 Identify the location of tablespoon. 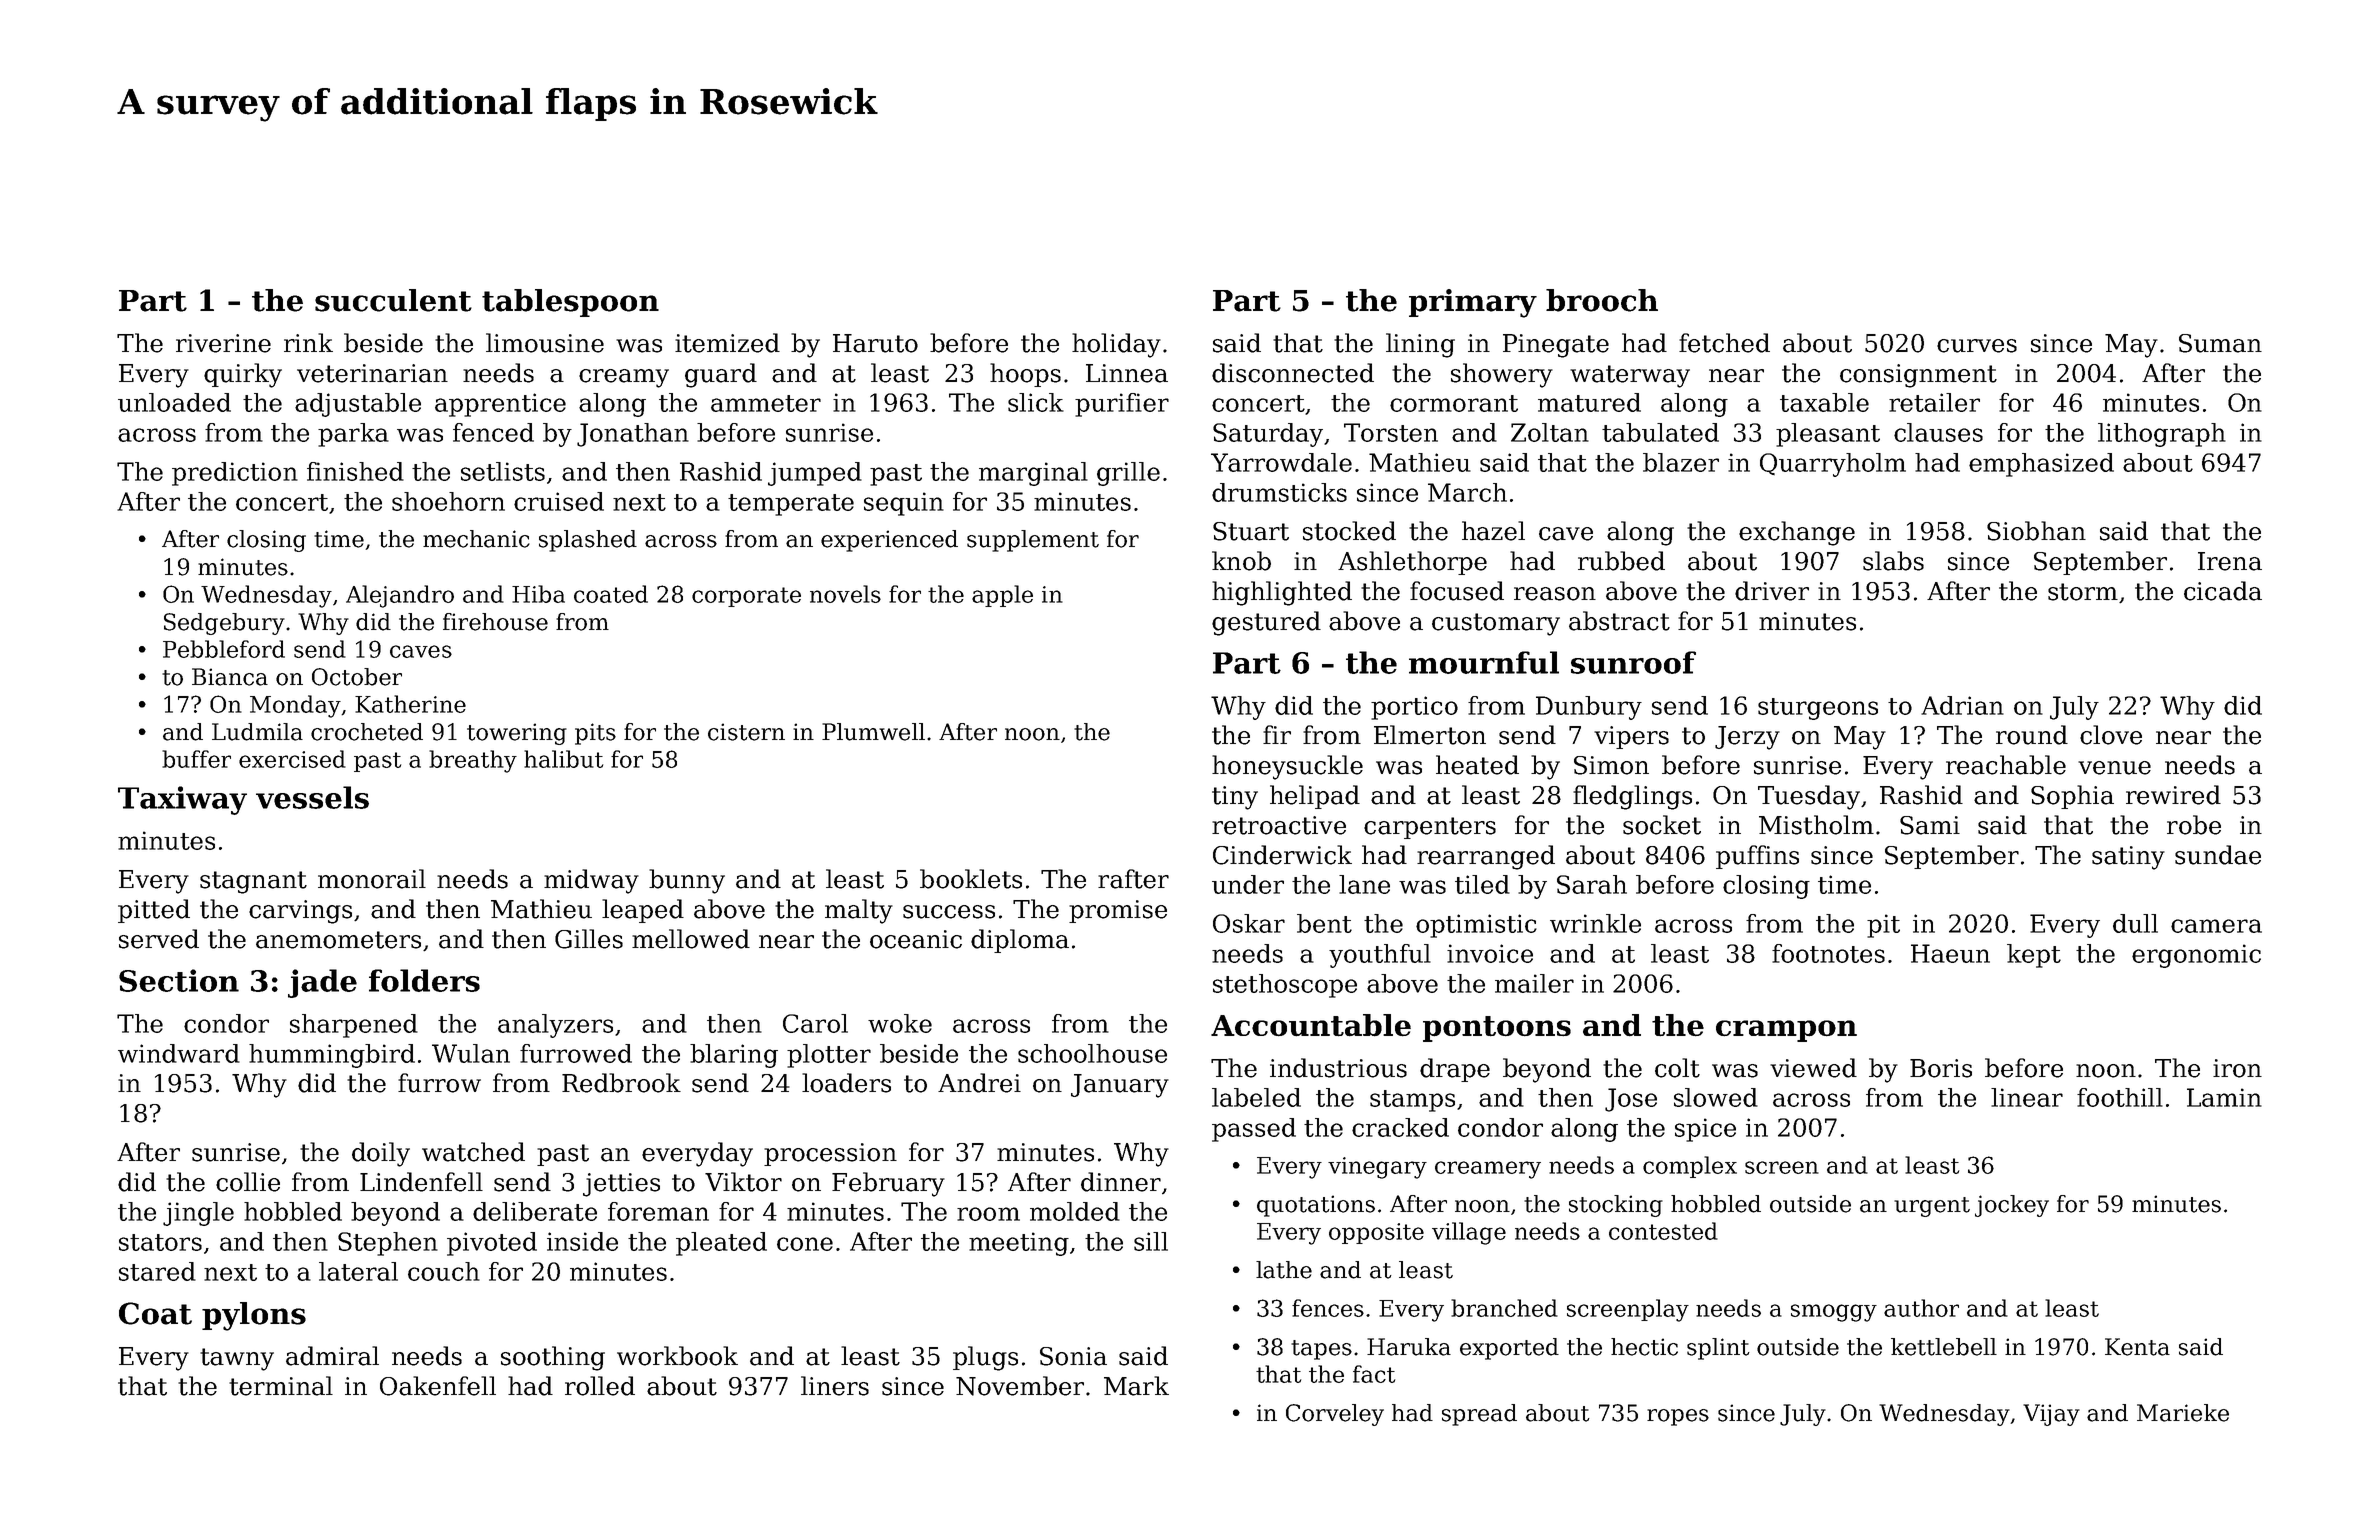
(570, 303).
